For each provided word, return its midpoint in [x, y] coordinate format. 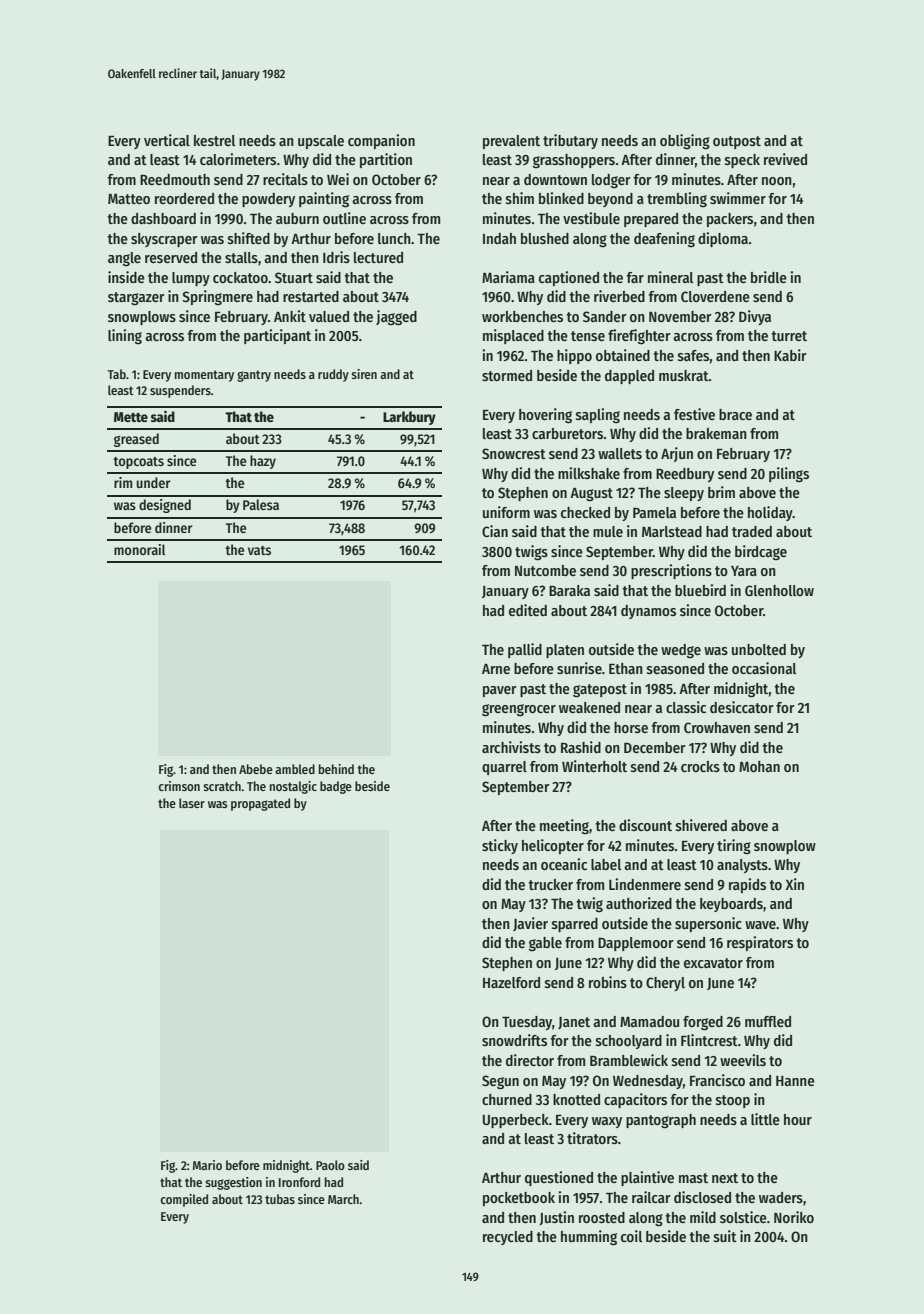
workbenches [522, 316]
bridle [769, 277]
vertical [167, 140]
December [655, 747]
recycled [508, 1238]
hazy [263, 462]
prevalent [511, 142]
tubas [280, 1199]
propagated [260, 804]
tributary [570, 141]
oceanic [564, 864]
